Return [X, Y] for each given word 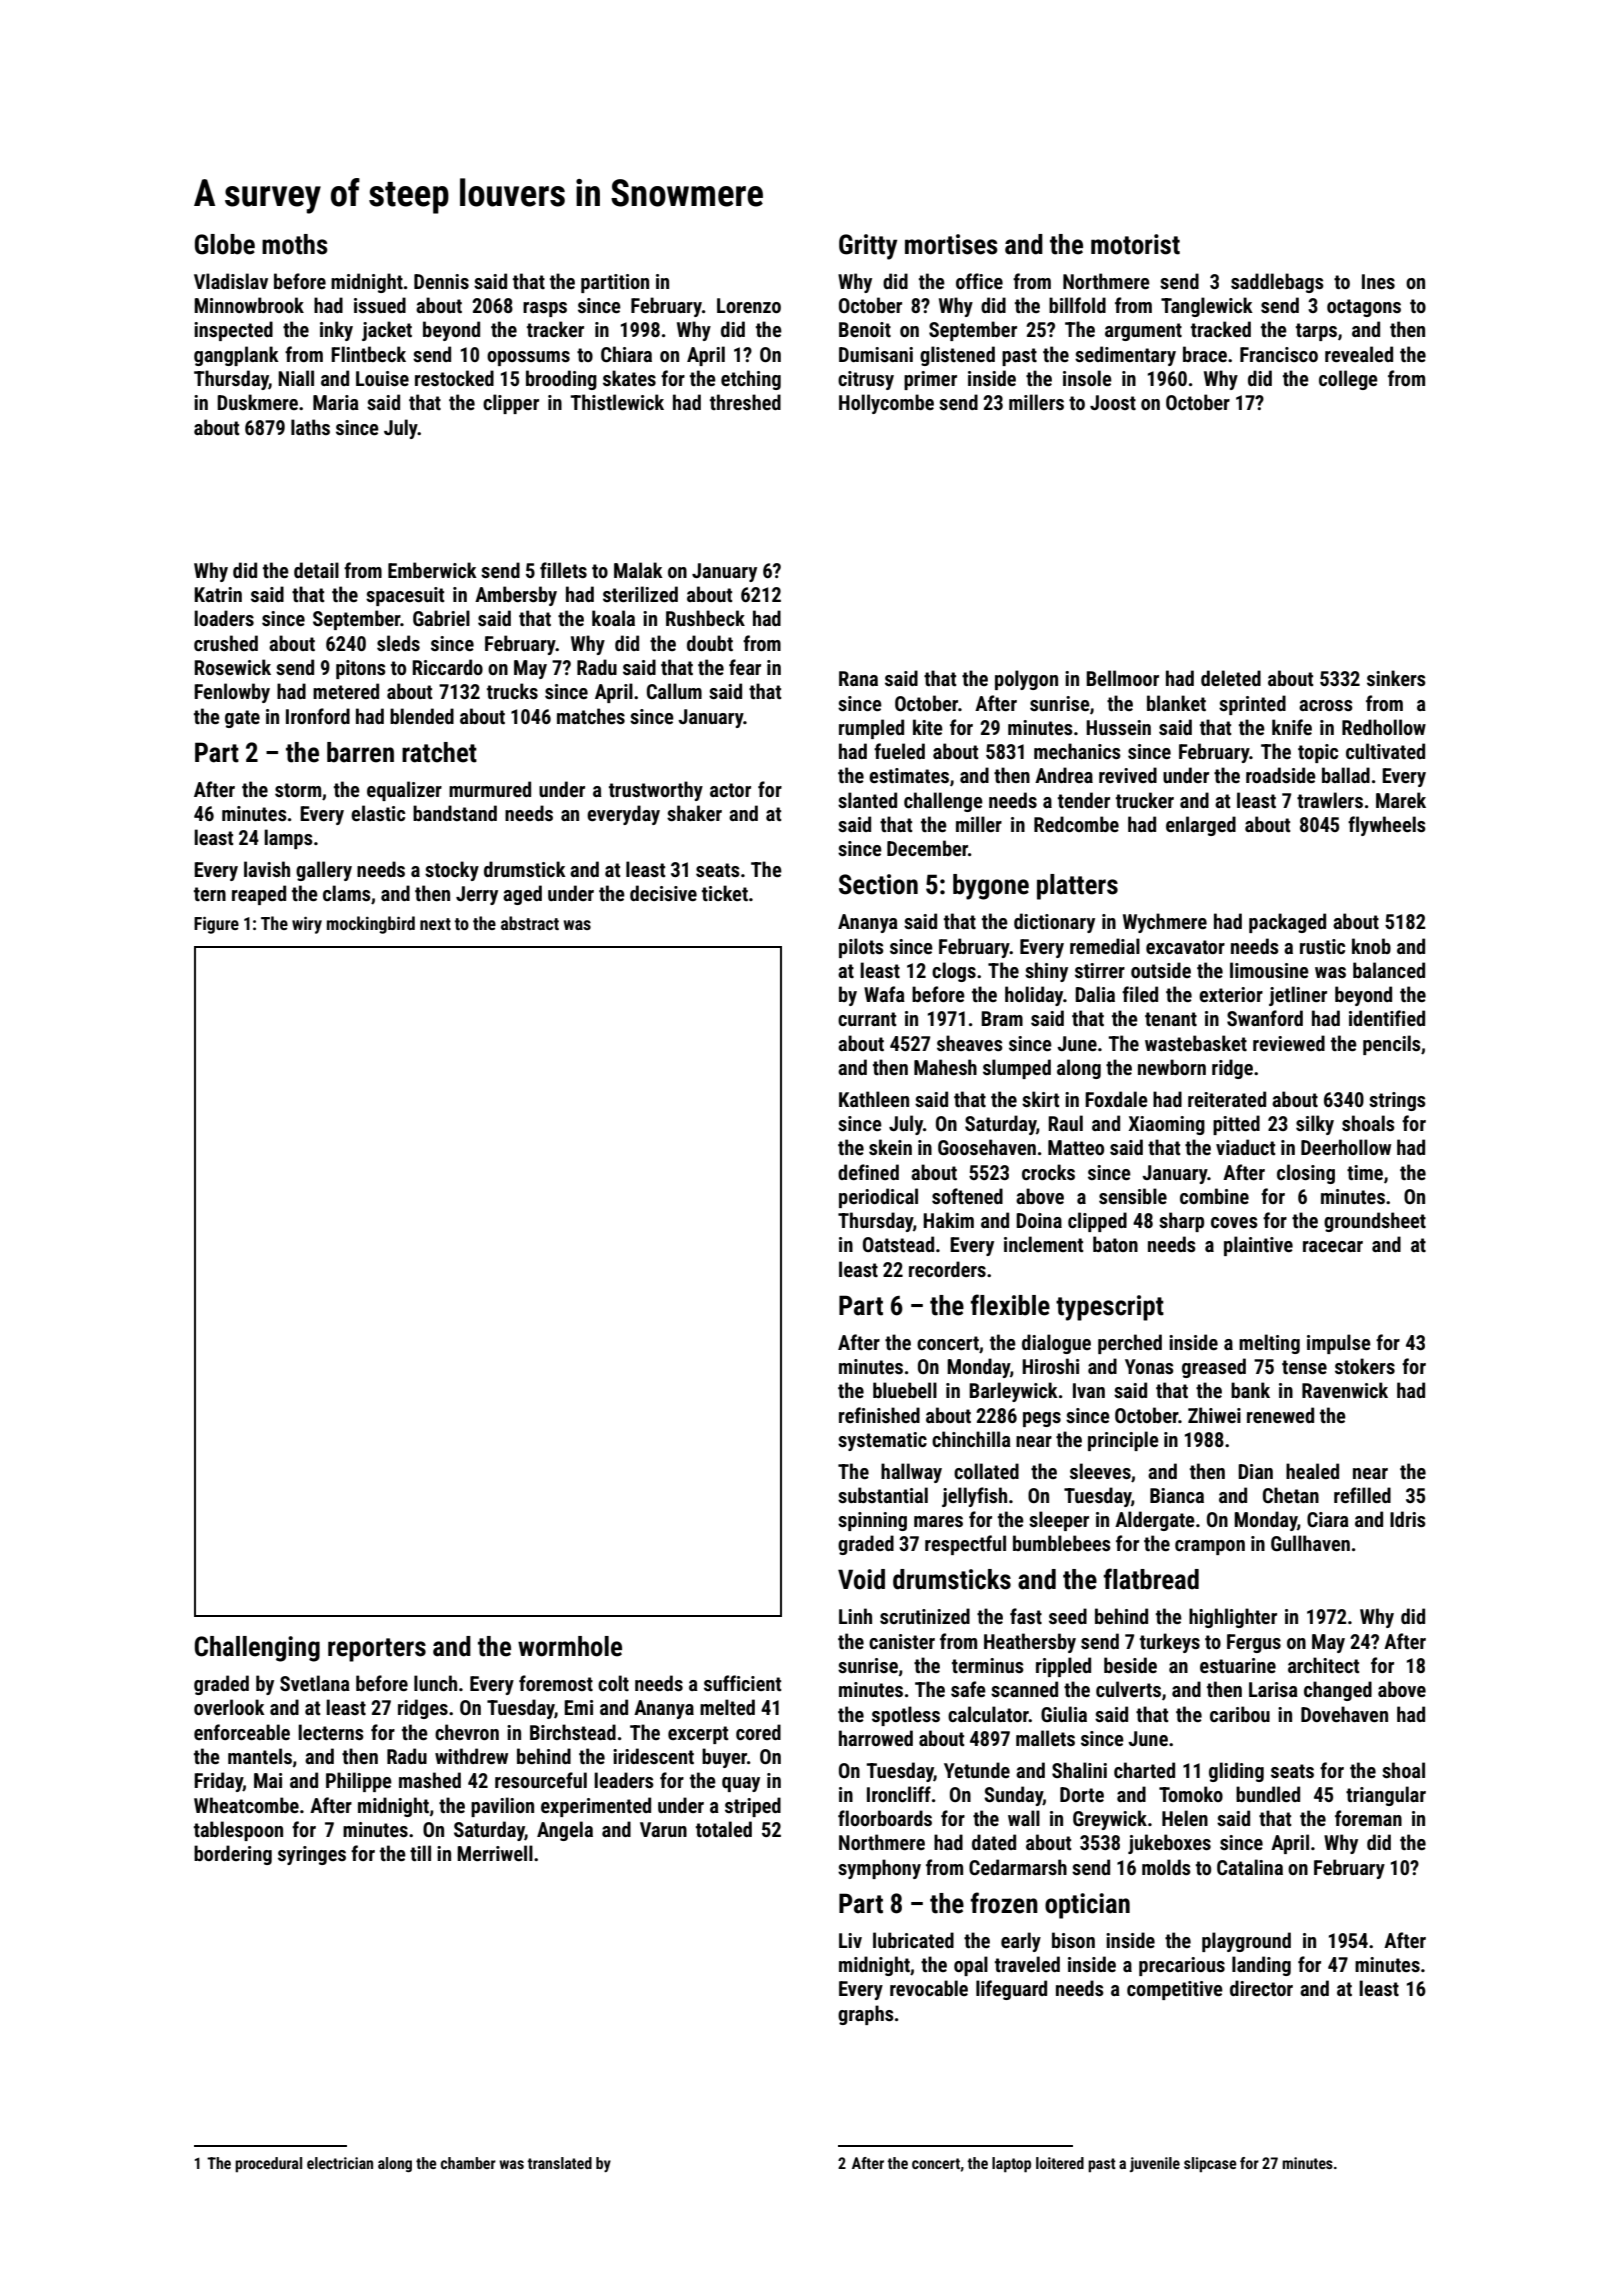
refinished [879, 1415]
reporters [377, 1650]
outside [1161, 970]
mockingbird [371, 925]
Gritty [868, 247]
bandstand [455, 813]
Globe [225, 244]
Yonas [1149, 1366]
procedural [268, 2165]
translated [560, 2163]
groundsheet [1375, 1222]
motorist [1135, 244]
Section [878, 884]
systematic [882, 1441]
